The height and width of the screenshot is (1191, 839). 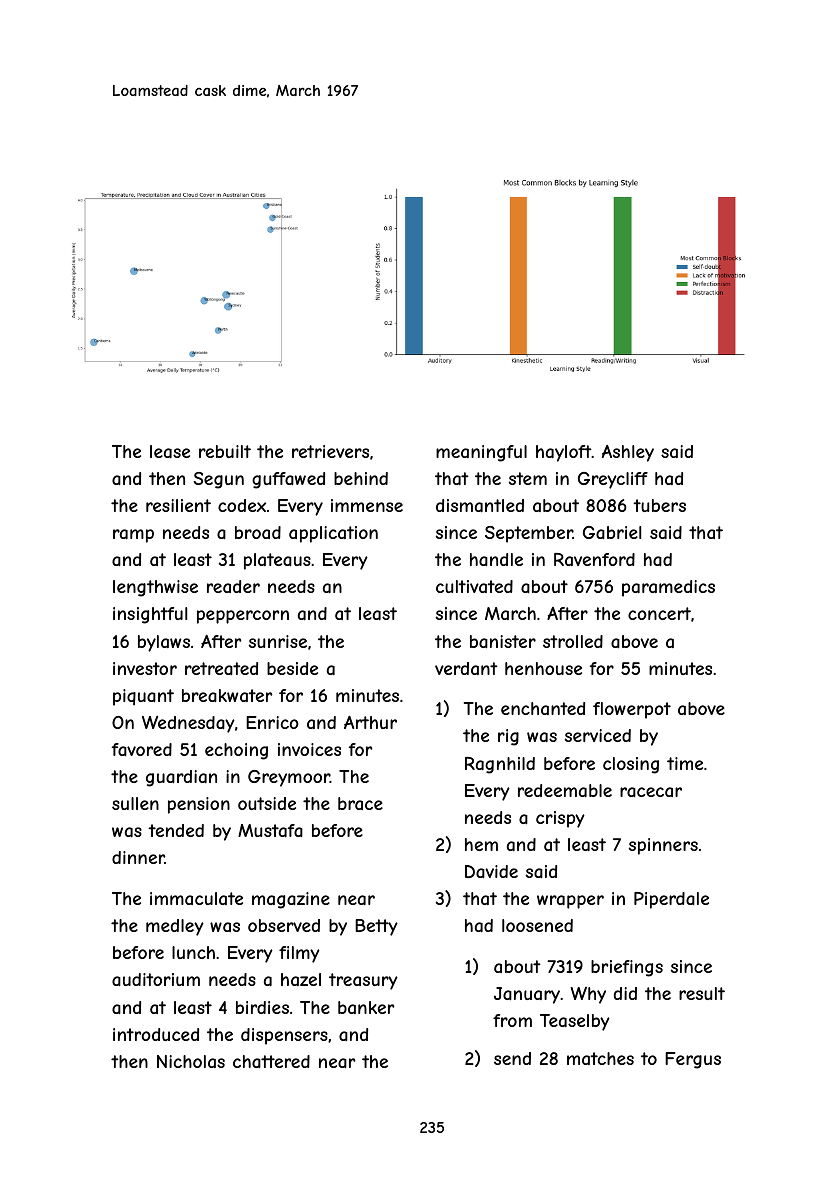 What do you see at coordinates (663, 846) in the screenshot?
I see `spinners` at bounding box center [663, 846].
